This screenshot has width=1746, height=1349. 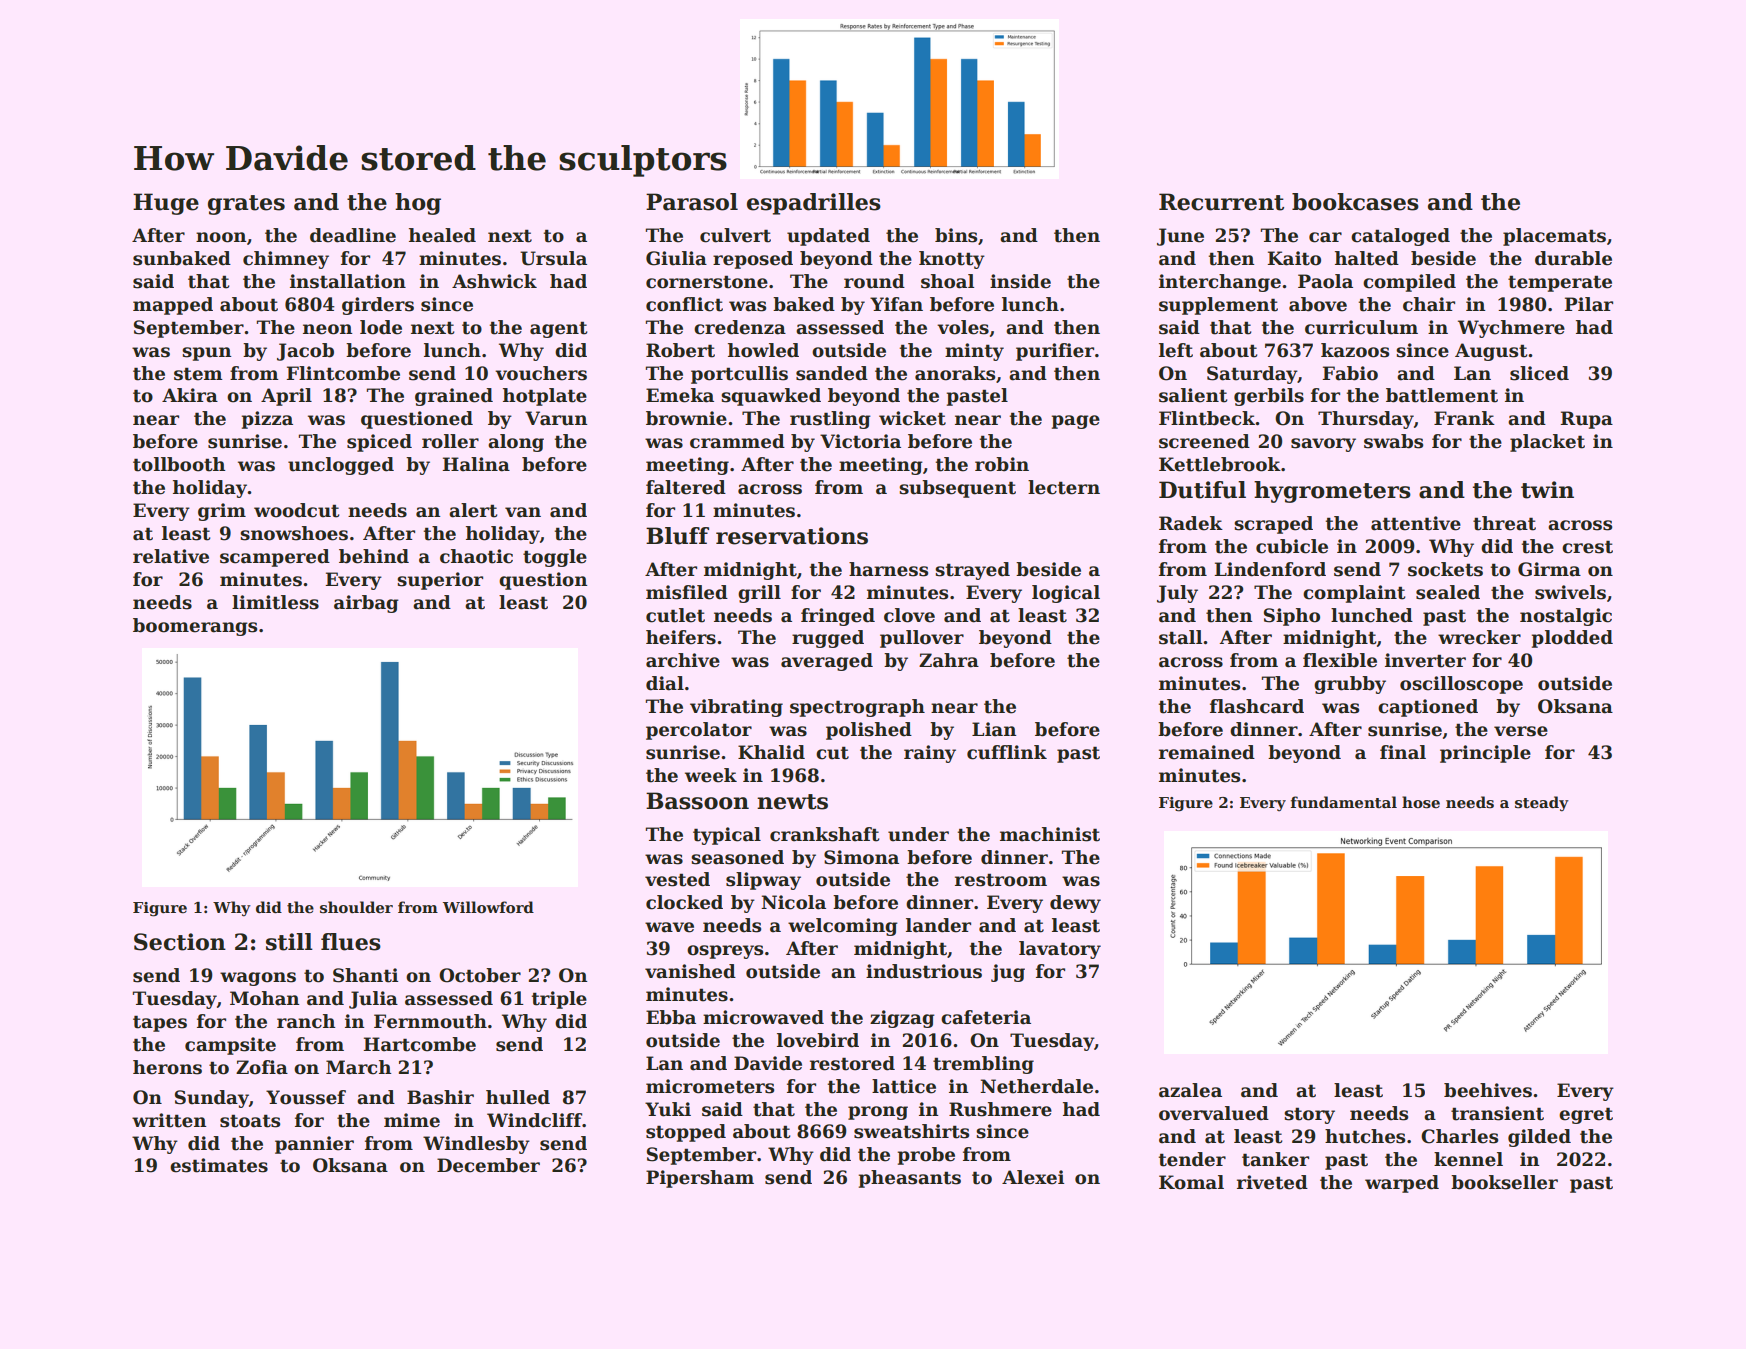 What do you see at coordinates (418, 204) in the screenshot?
I see `hog` at bounding box center [418, 204].
